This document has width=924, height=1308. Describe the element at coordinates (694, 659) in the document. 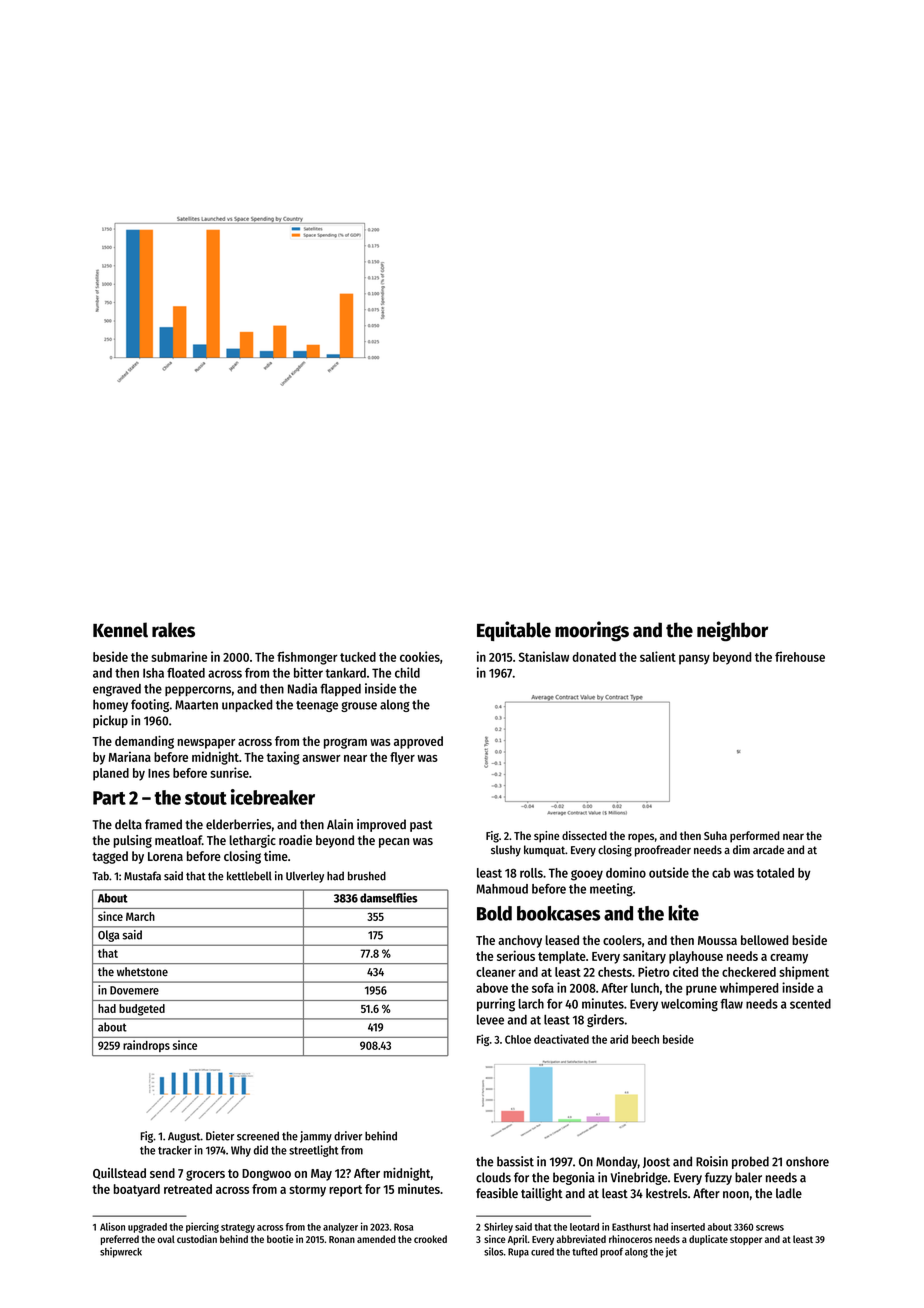

I see `pansy` at that location.
